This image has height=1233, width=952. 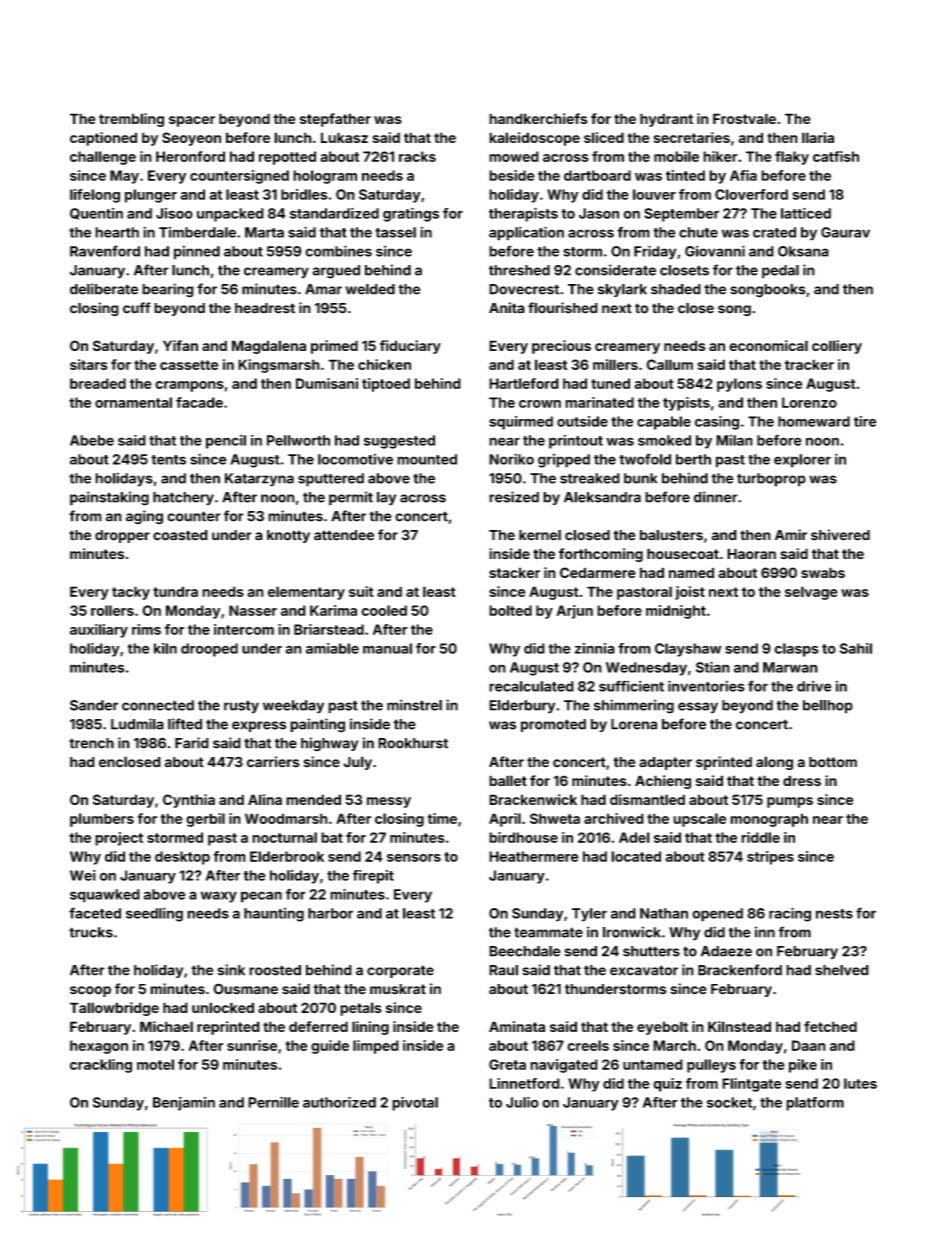 What do you see at coordinates (184, 1104) in the image?
I see `Benjamin` at bounding box center [184, 1104].
